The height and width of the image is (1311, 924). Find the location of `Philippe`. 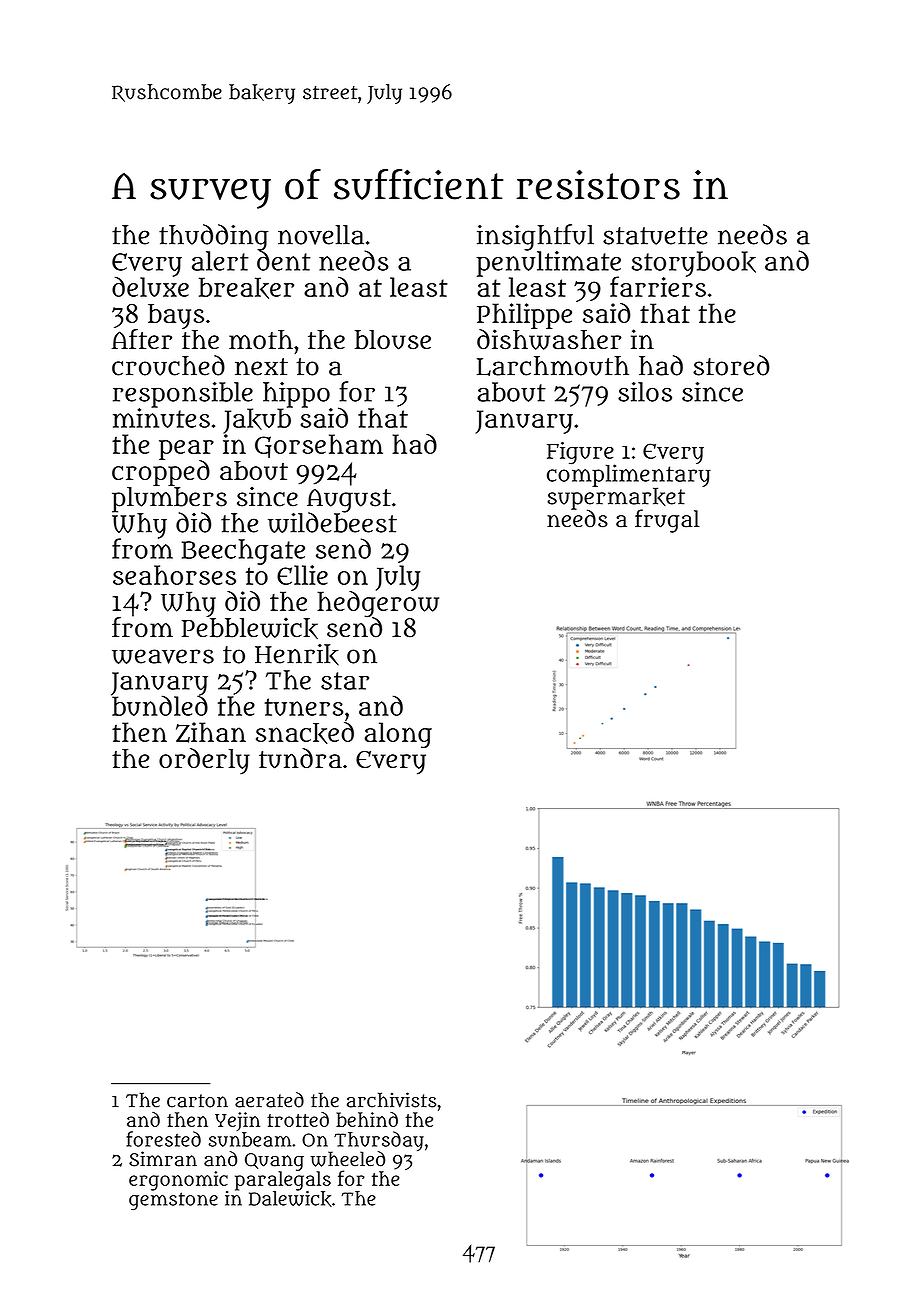

Philippe is located at coordinates (524, 316).
